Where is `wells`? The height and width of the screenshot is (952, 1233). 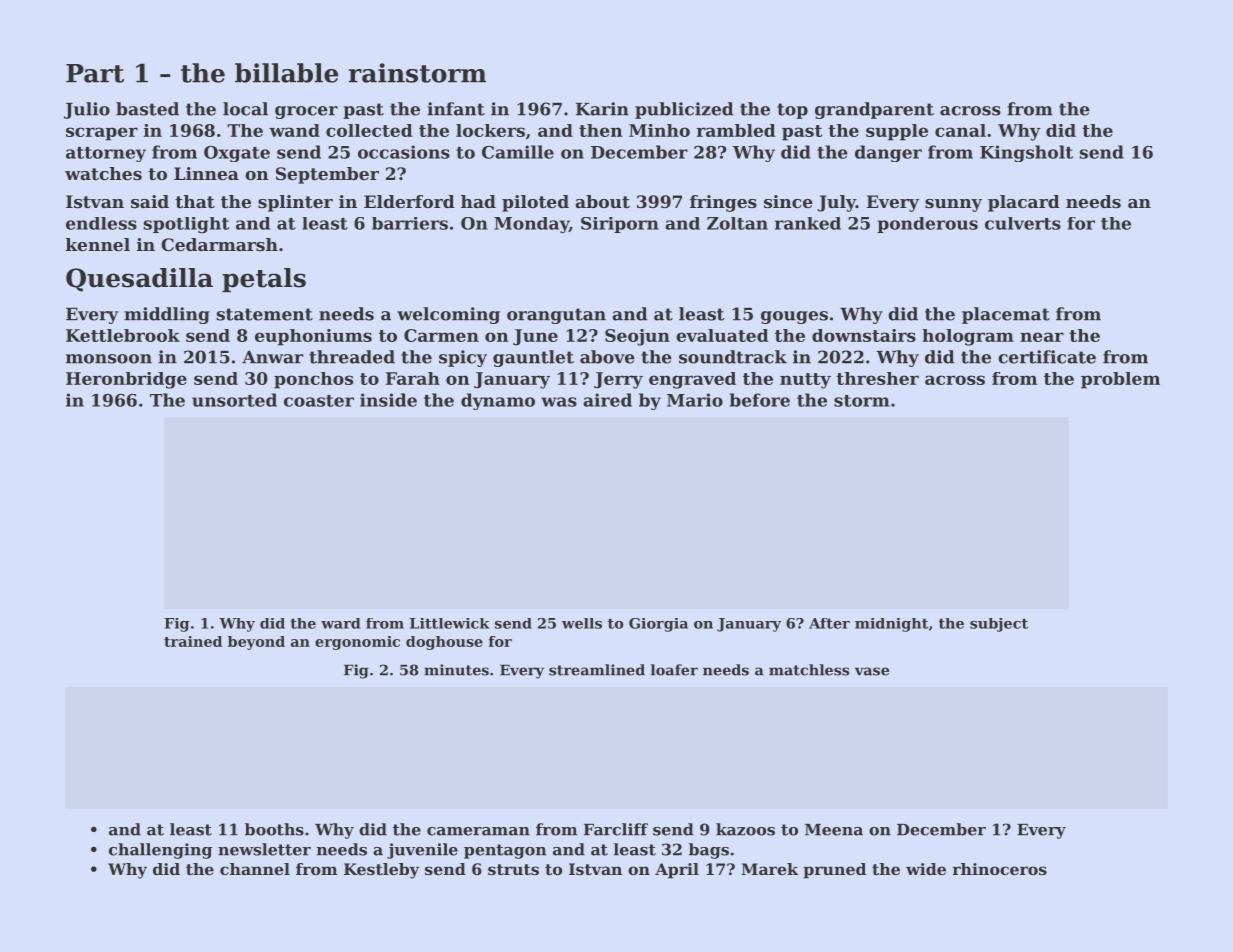
wells is located at coordinates (582, 623).
